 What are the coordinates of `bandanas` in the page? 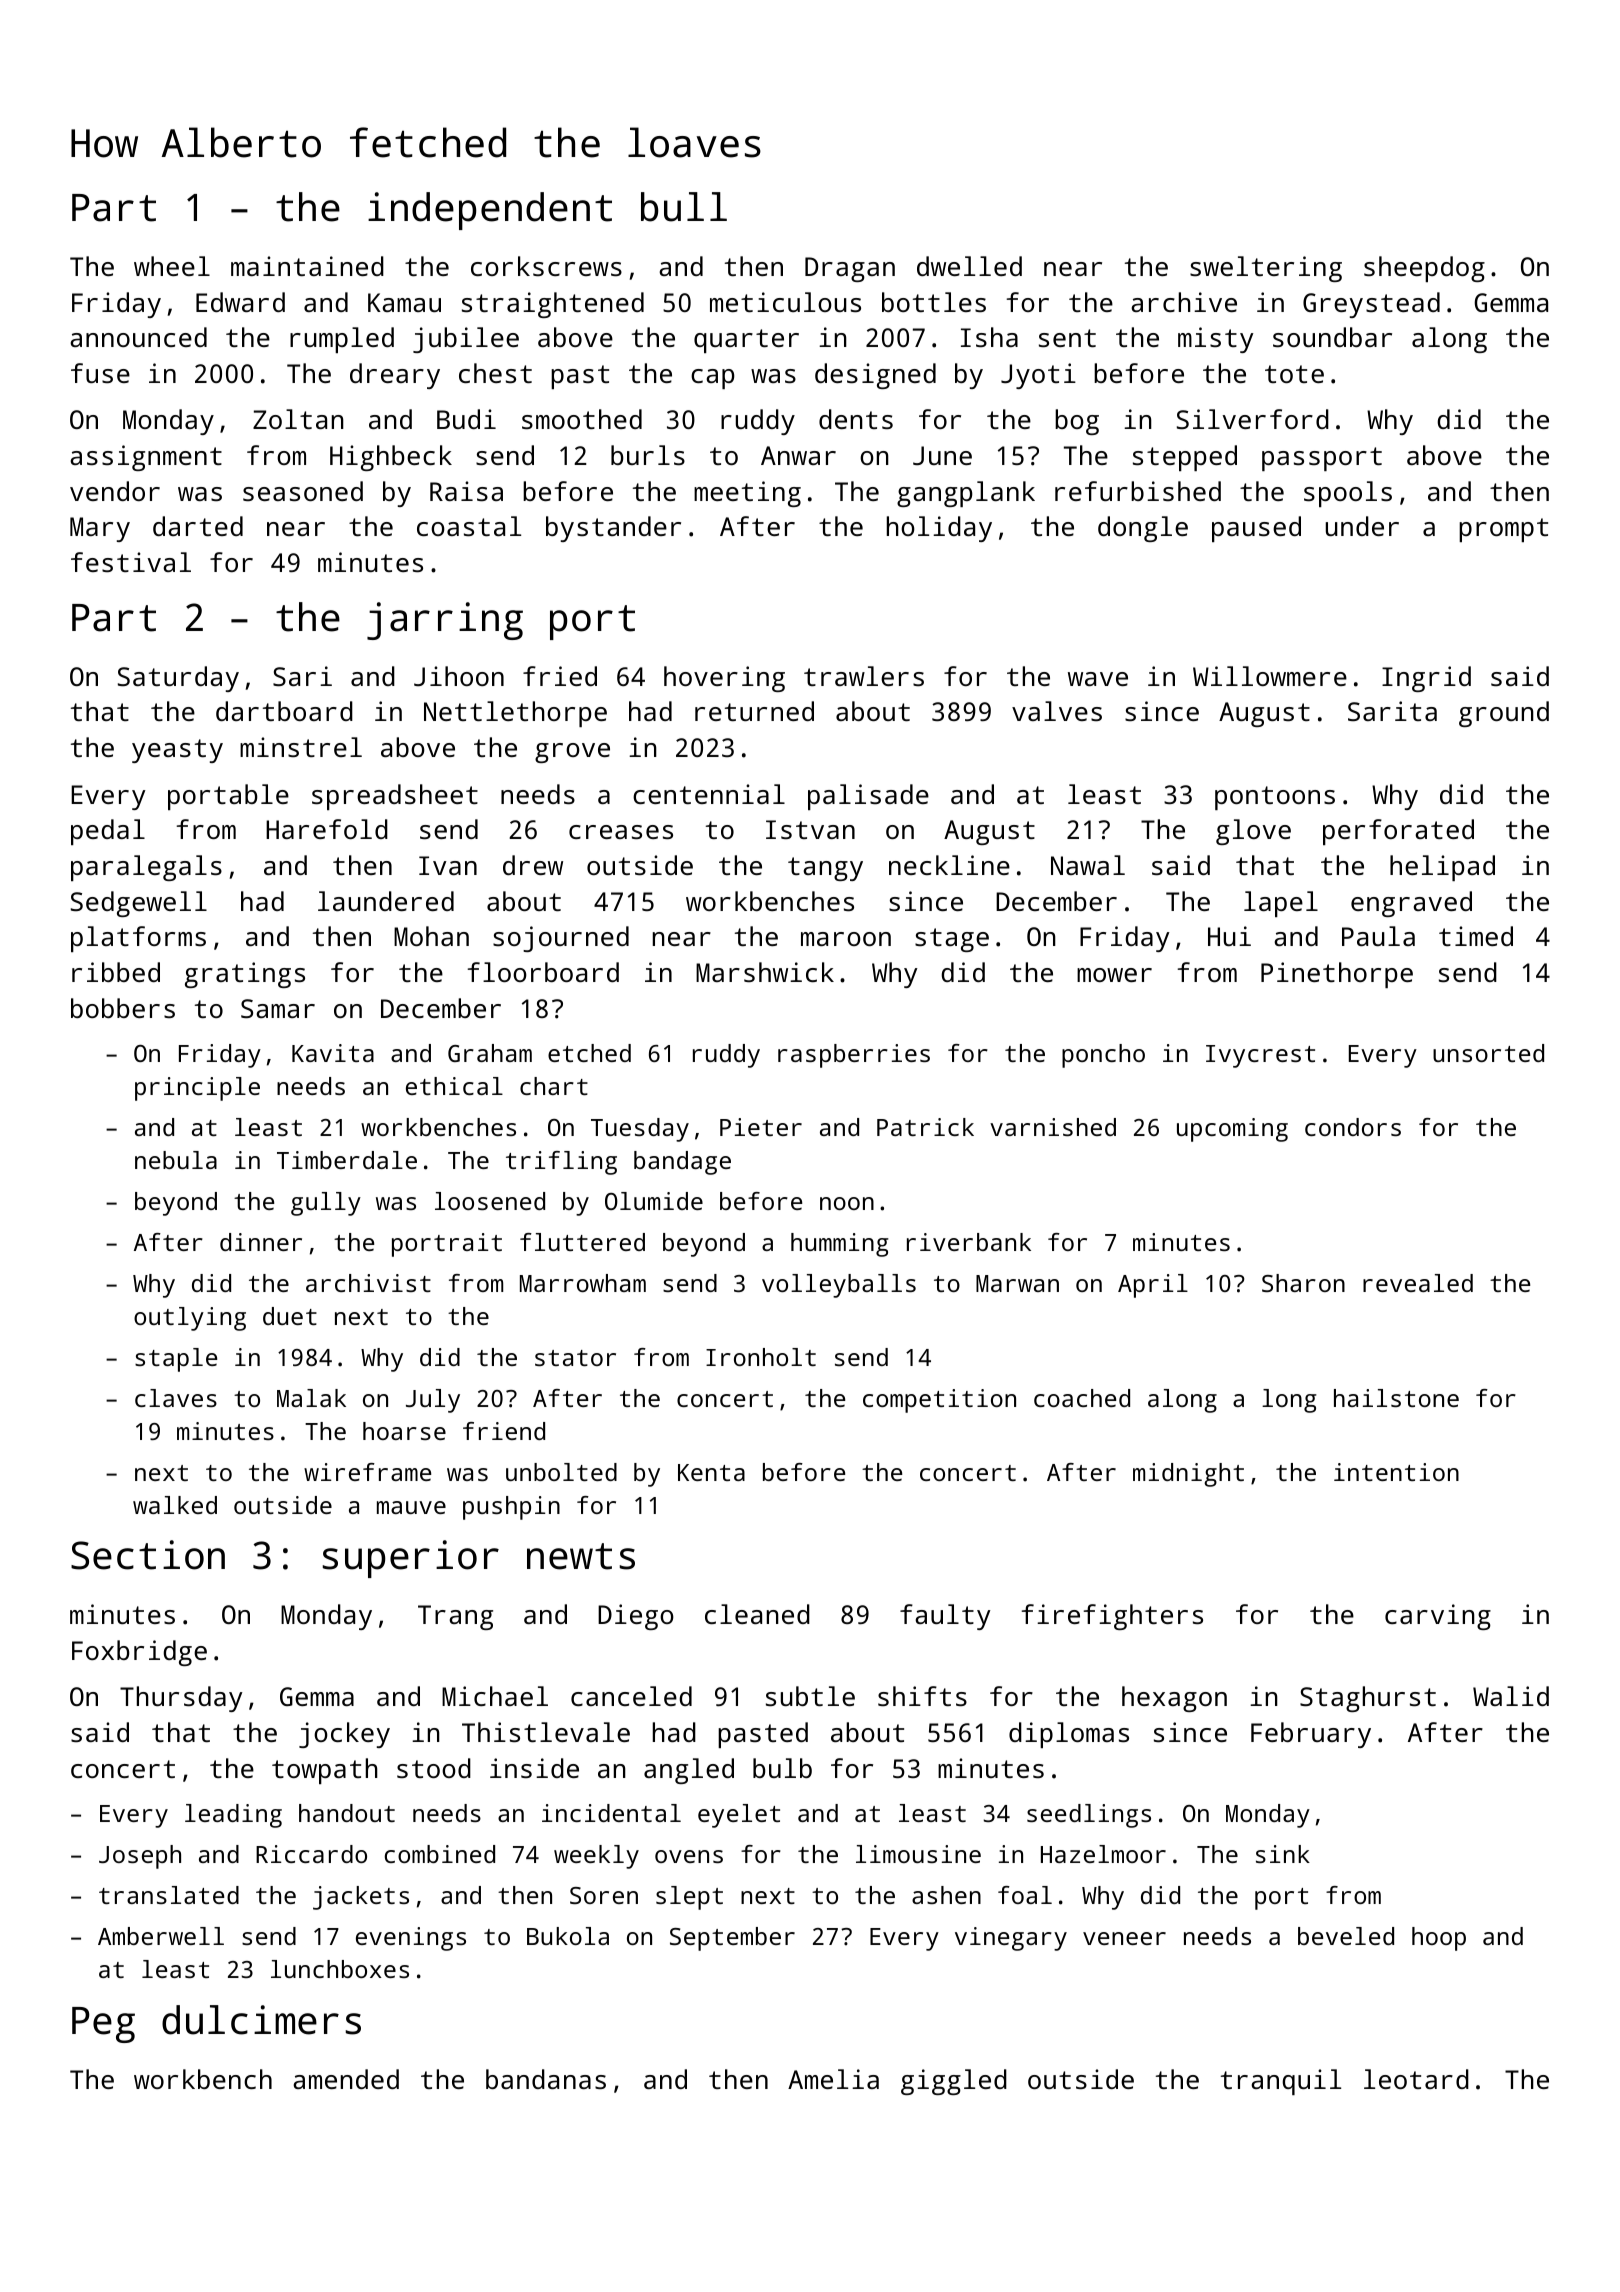 It's located at (546, 2079).
